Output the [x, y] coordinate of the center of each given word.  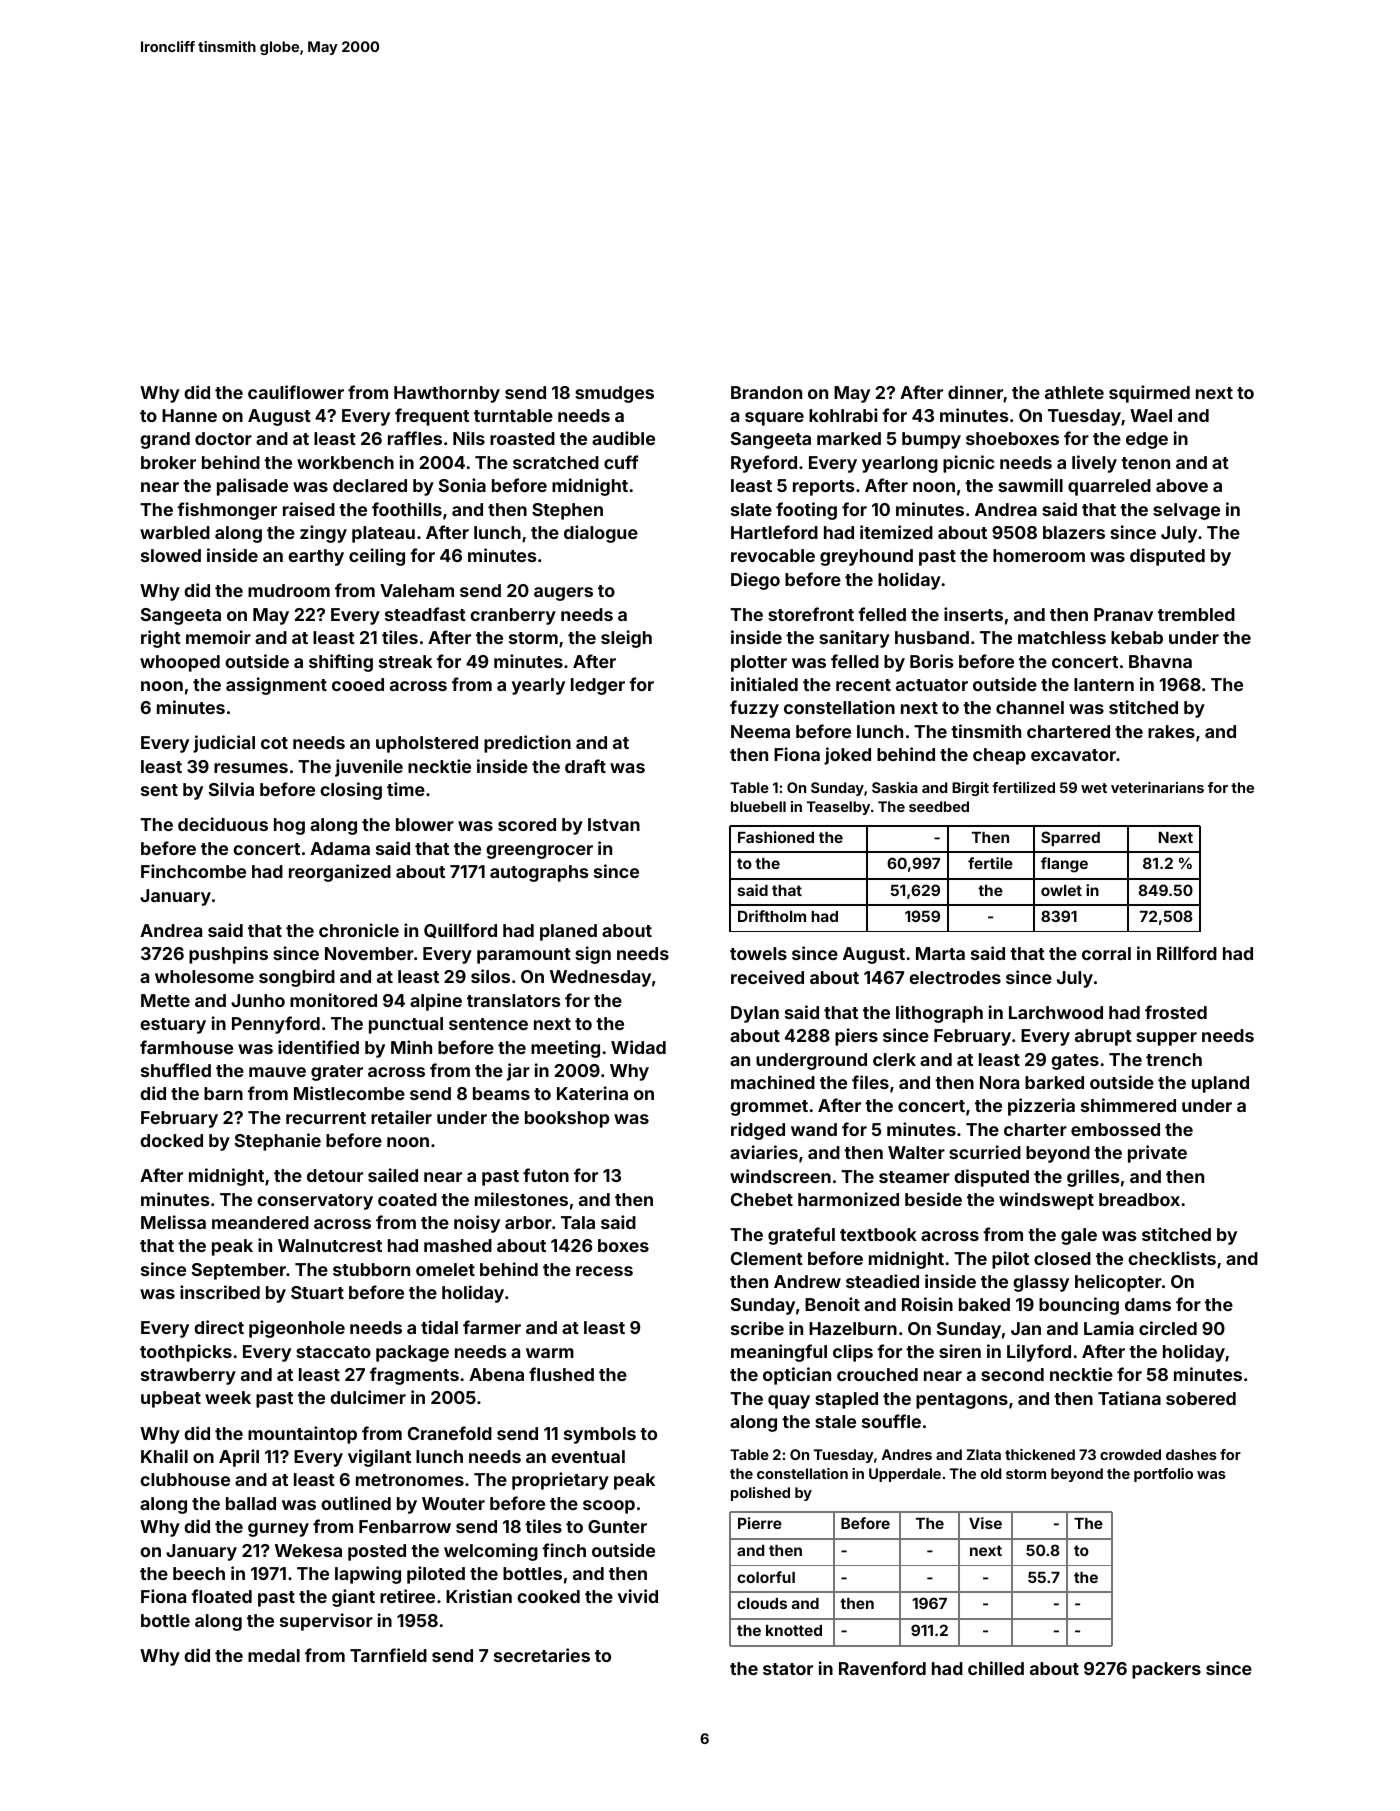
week [228, 1397]
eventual [588, 1456]
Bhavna [1160, 661]
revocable [773, 555]
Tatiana [1129, 1398]
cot [274, 743]
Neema [760, 731]
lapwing [368, 1575]
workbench [345, 462]
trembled [1196, 614]
